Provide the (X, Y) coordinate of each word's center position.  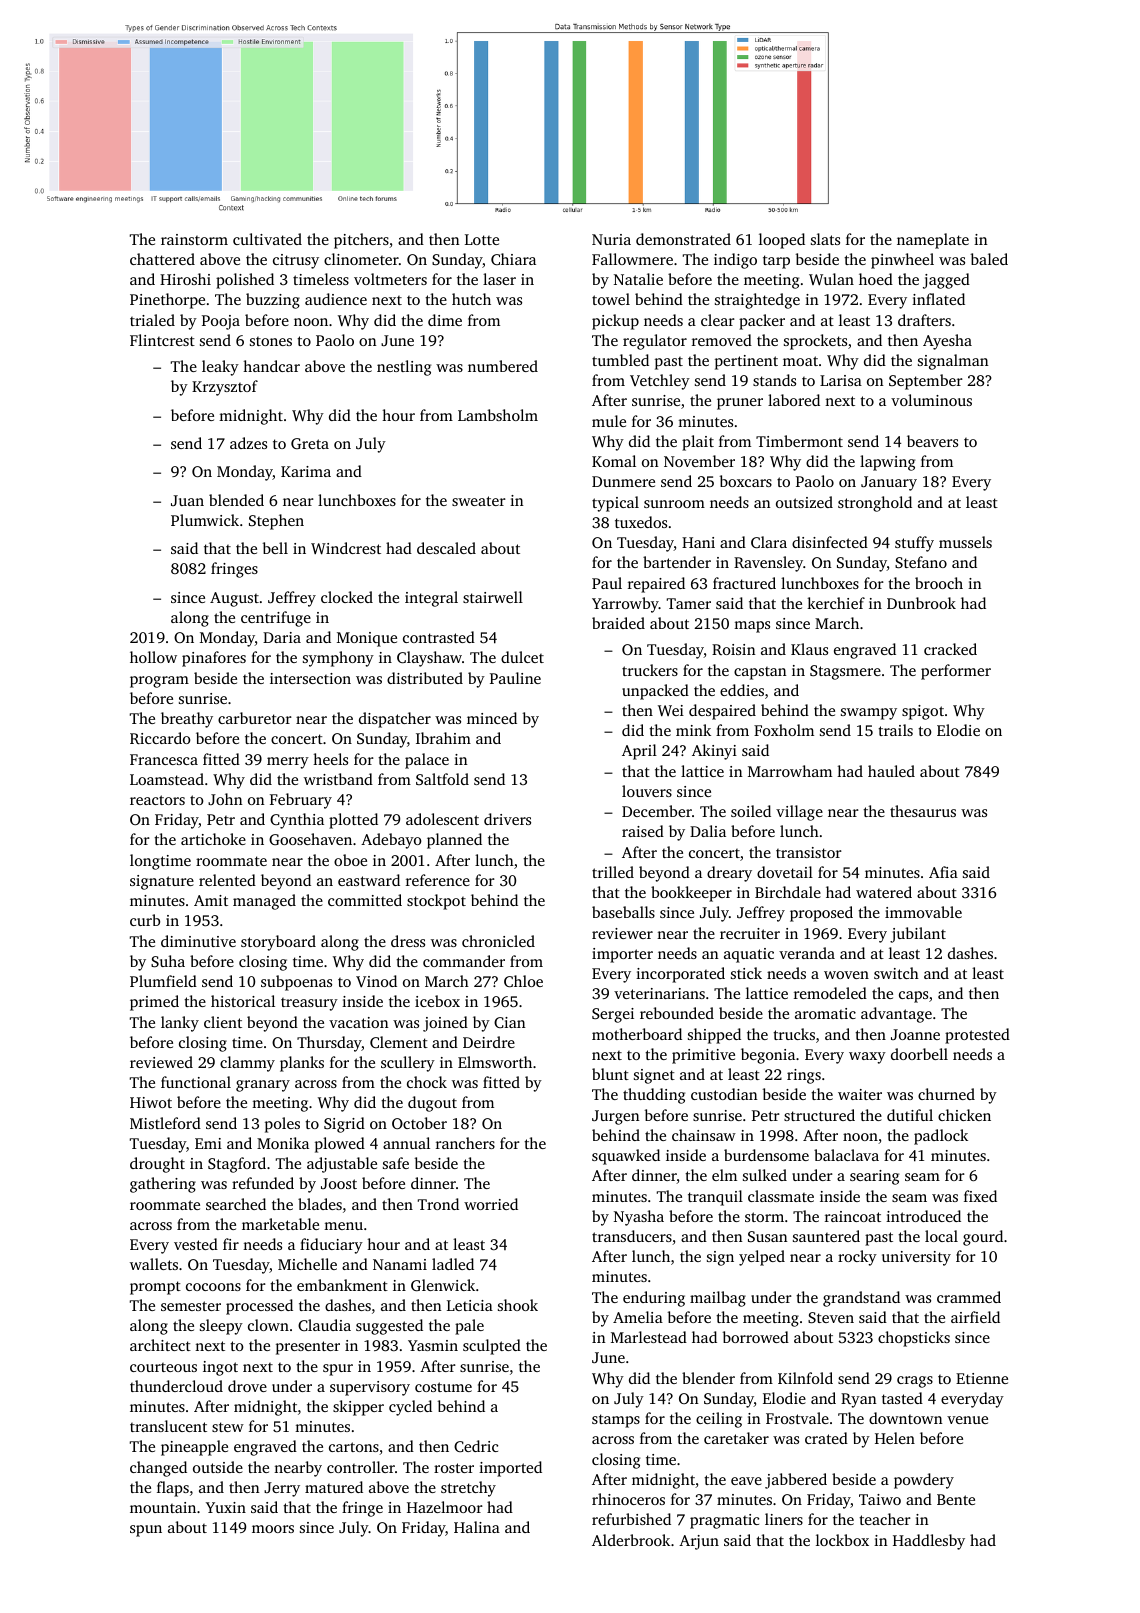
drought (157, 1165)
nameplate (933, 241)
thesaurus (923, 811)
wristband (338, 779)
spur (338, 1370)
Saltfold (442, 779)
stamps (616, 1421)
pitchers (361, 241)
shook (518, 1305)
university (916, 1258)
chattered (162, 259)
